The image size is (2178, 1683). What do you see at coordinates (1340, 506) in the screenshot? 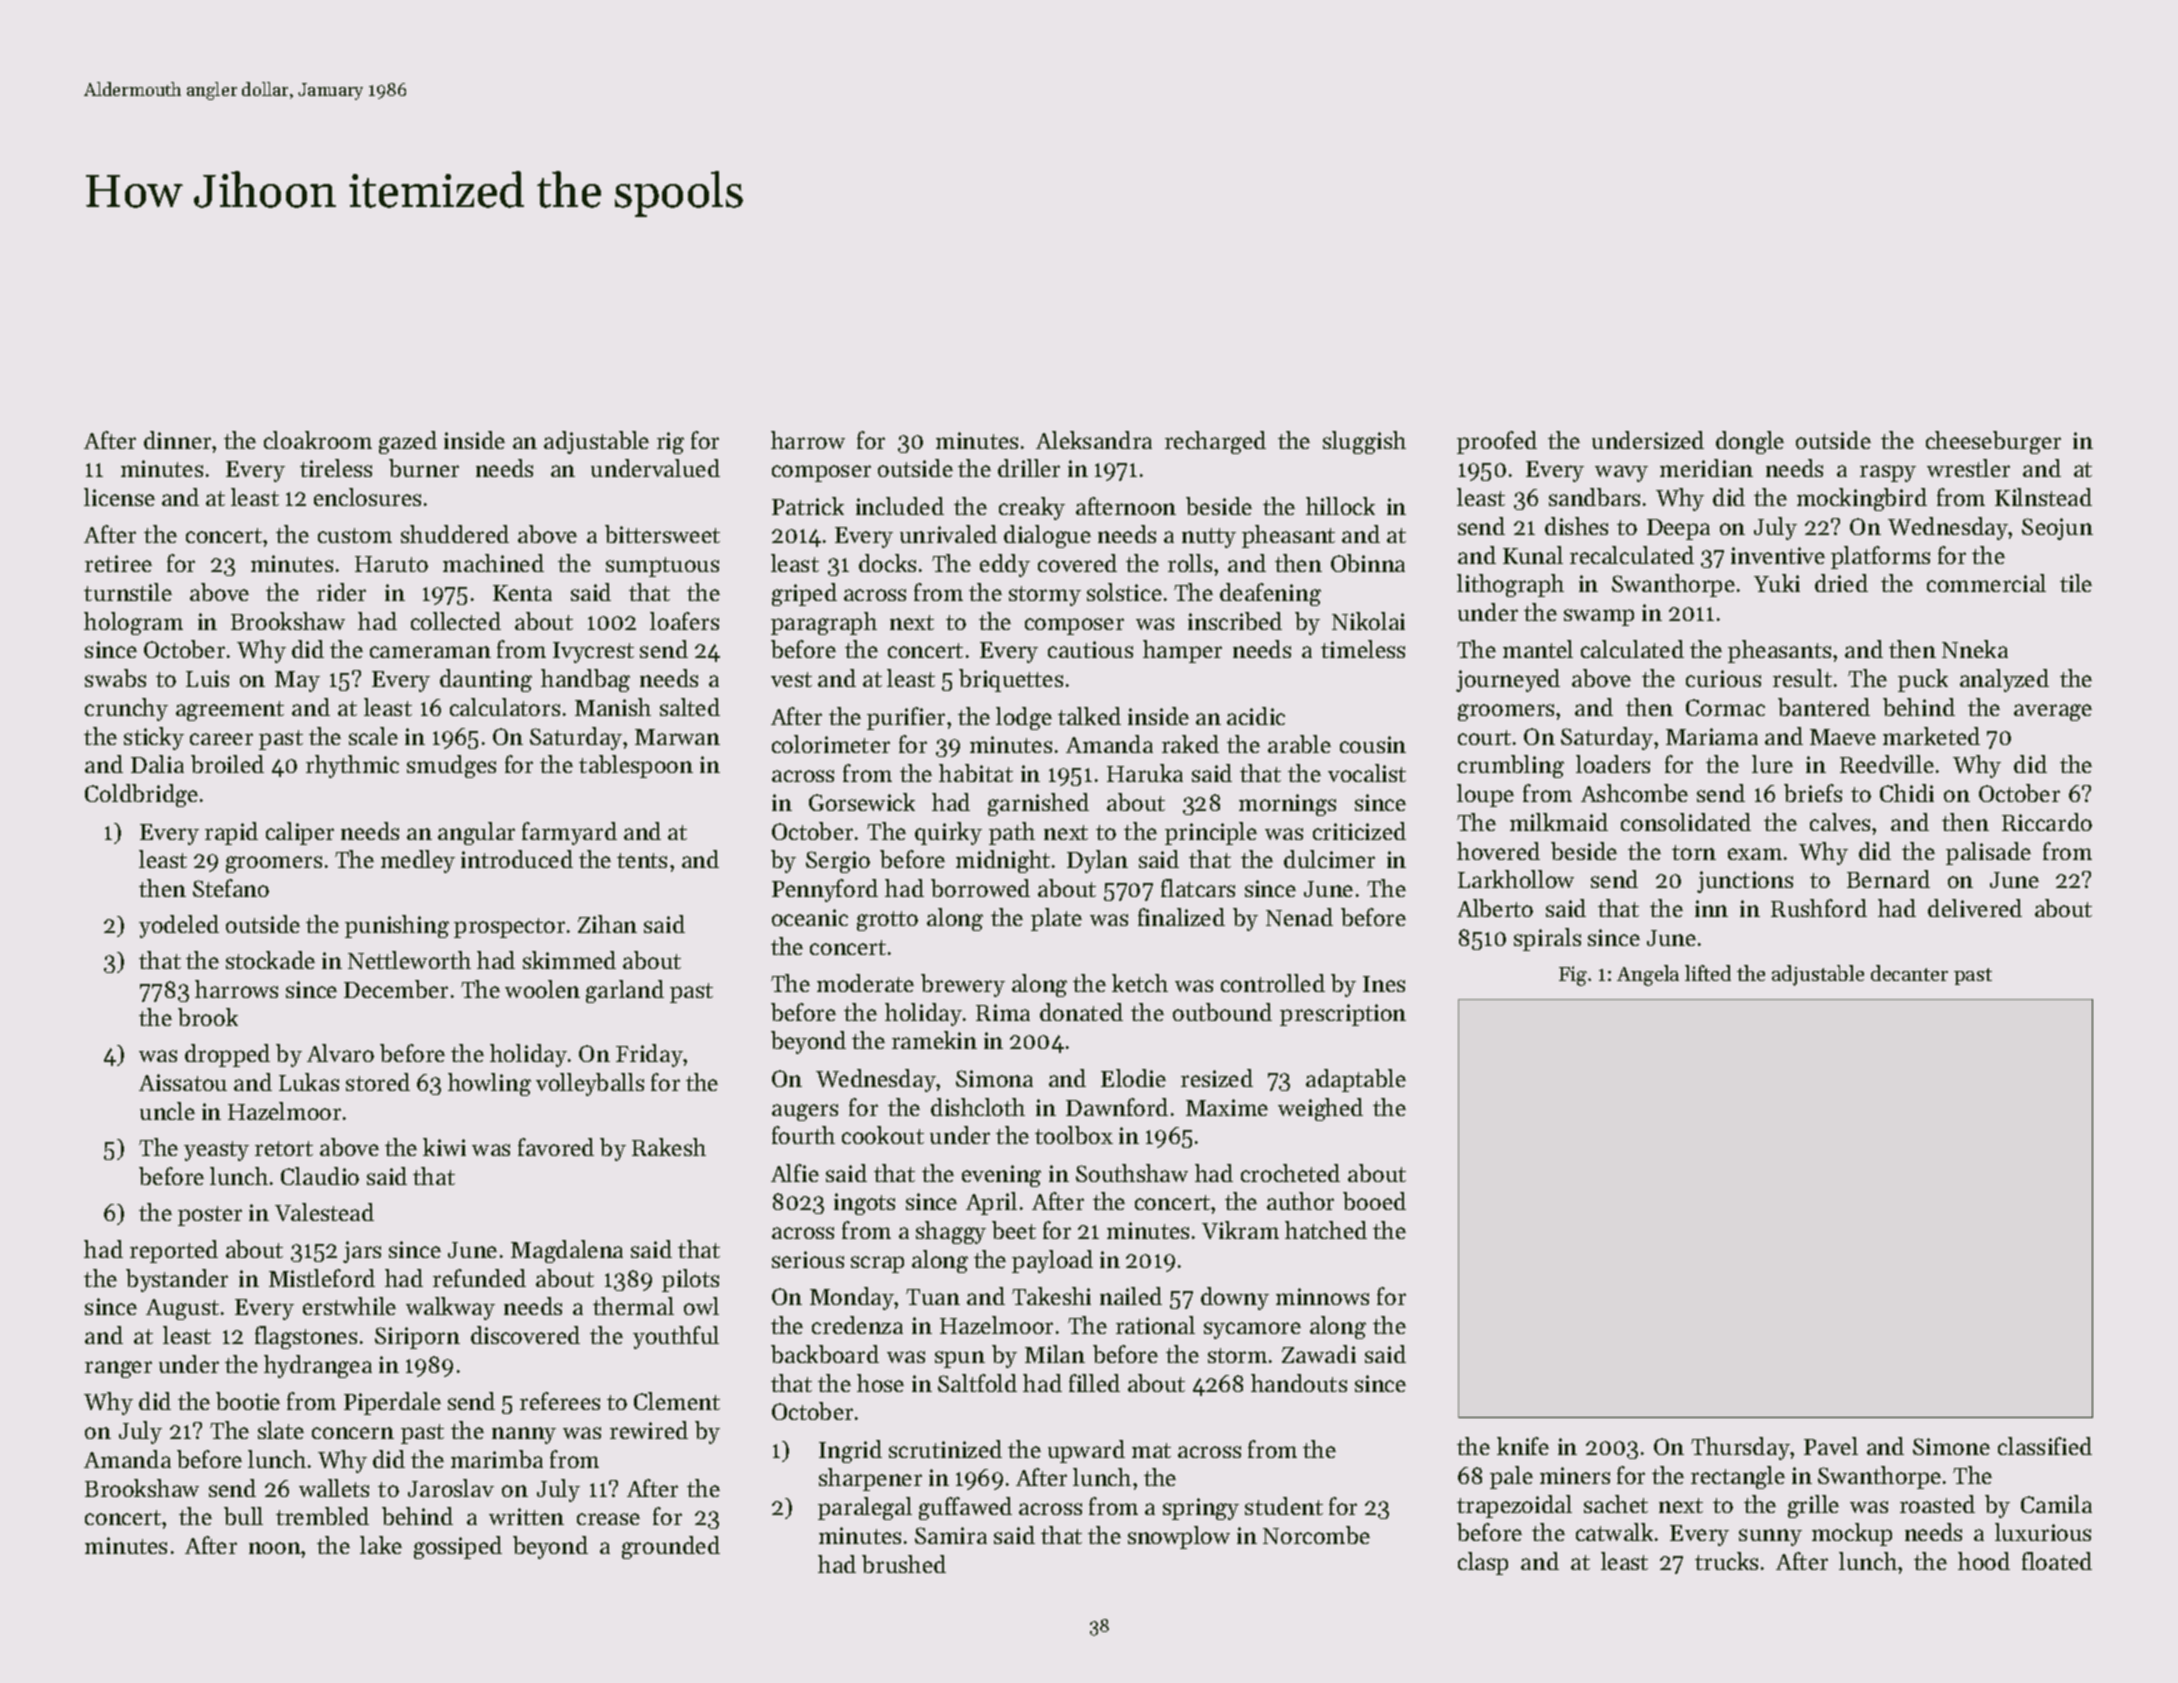
I see `hillock` at bounding box center [1340, 506].
